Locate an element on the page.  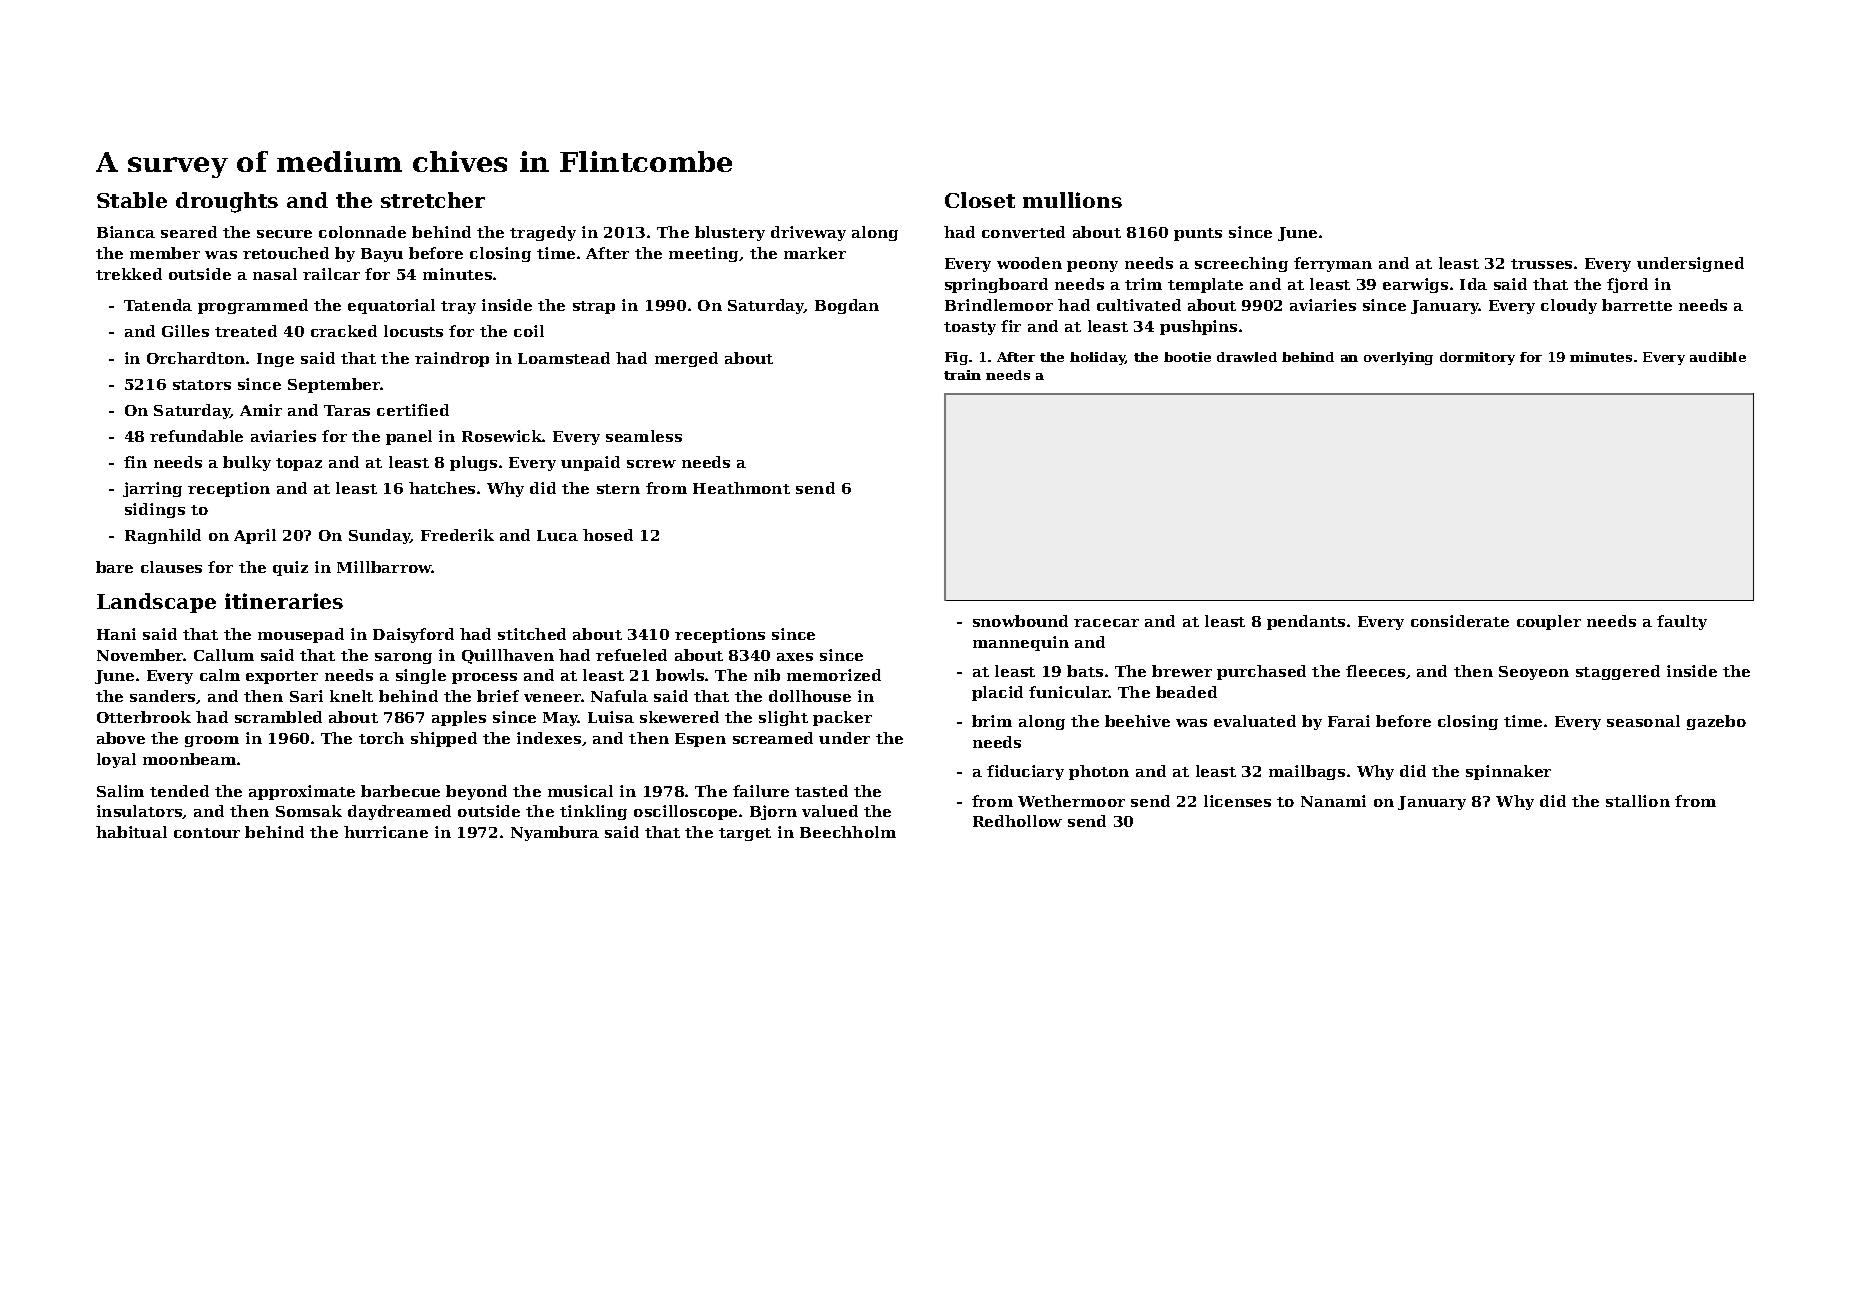
sarong is located at coordinates (403, 658).
